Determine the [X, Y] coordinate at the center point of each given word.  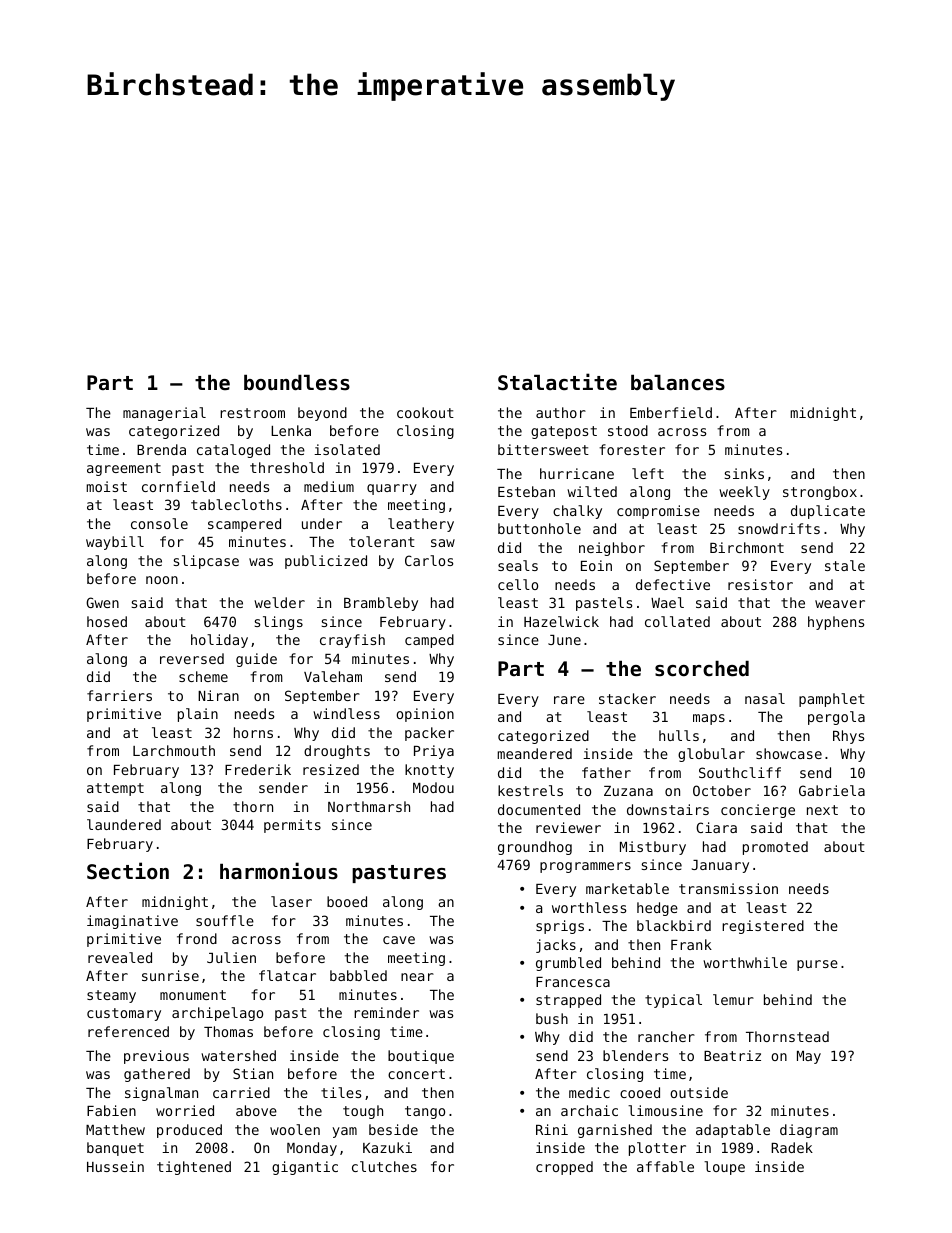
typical [673, 1001]
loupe [724, 1168]
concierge [758, 811]
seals [518, 565]
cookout [425, 412]
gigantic [305, 1168]
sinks [744, 473]
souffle [225, 920]
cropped [564, 1168]
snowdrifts [779, 528]
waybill [115, 543]
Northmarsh [369, 806]
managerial [164, 414]
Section [128, 871]
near [417, 977]
